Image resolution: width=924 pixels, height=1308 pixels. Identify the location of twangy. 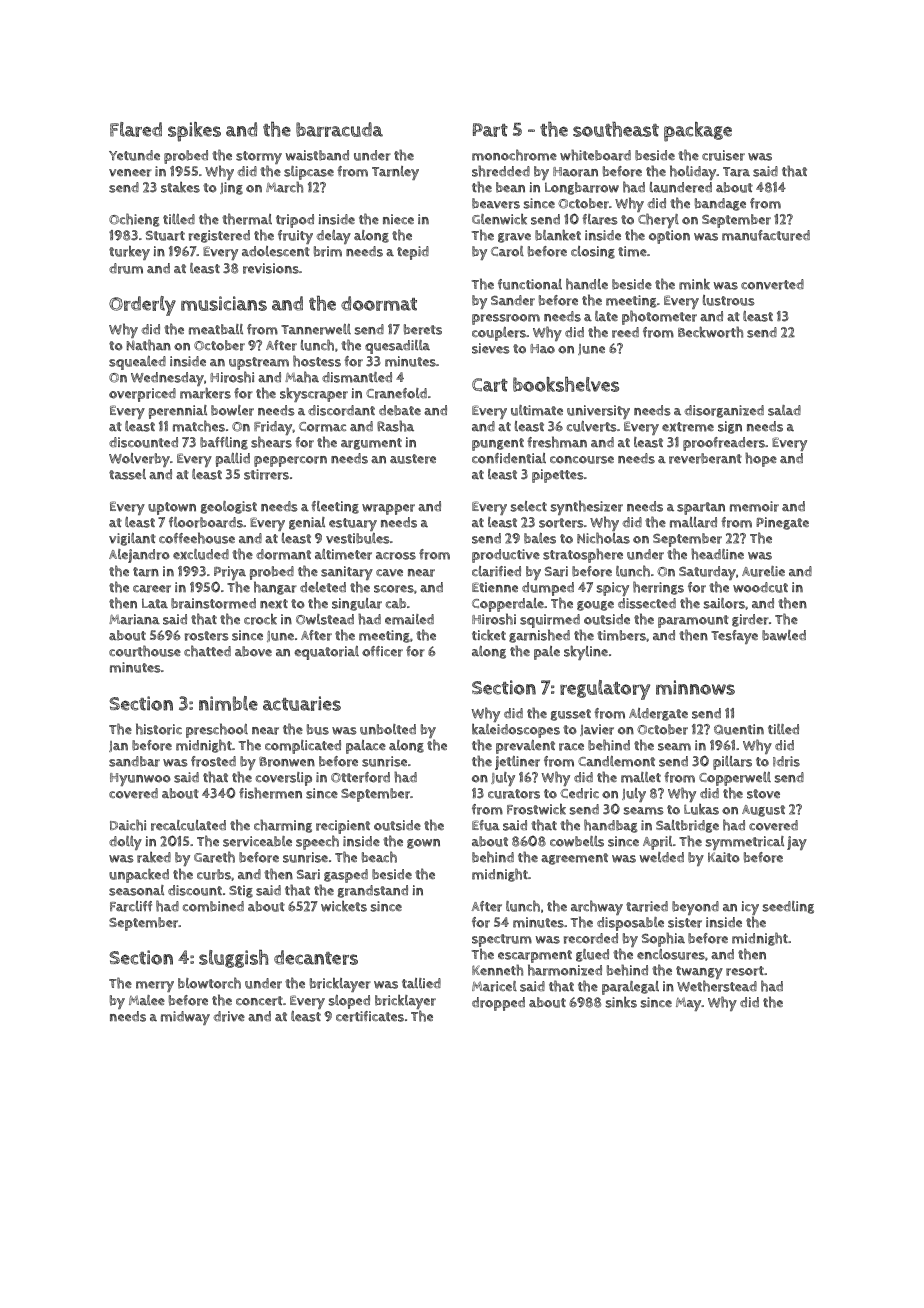
(699, 973).
